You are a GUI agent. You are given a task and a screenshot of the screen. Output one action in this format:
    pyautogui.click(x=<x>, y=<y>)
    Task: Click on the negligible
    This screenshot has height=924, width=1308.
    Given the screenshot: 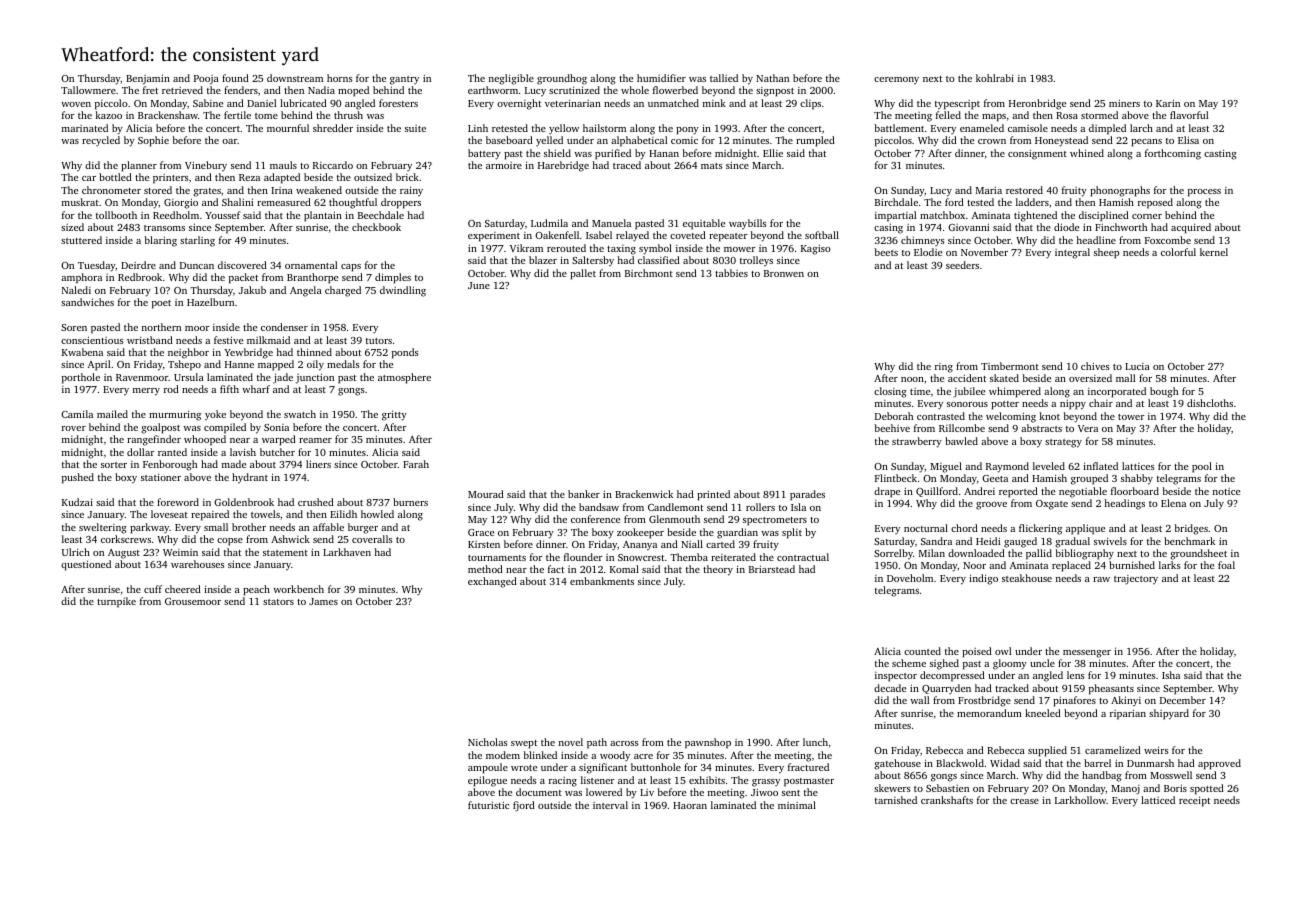 What is the action you would take?
    pyautogui.click(x=511, y=79)
